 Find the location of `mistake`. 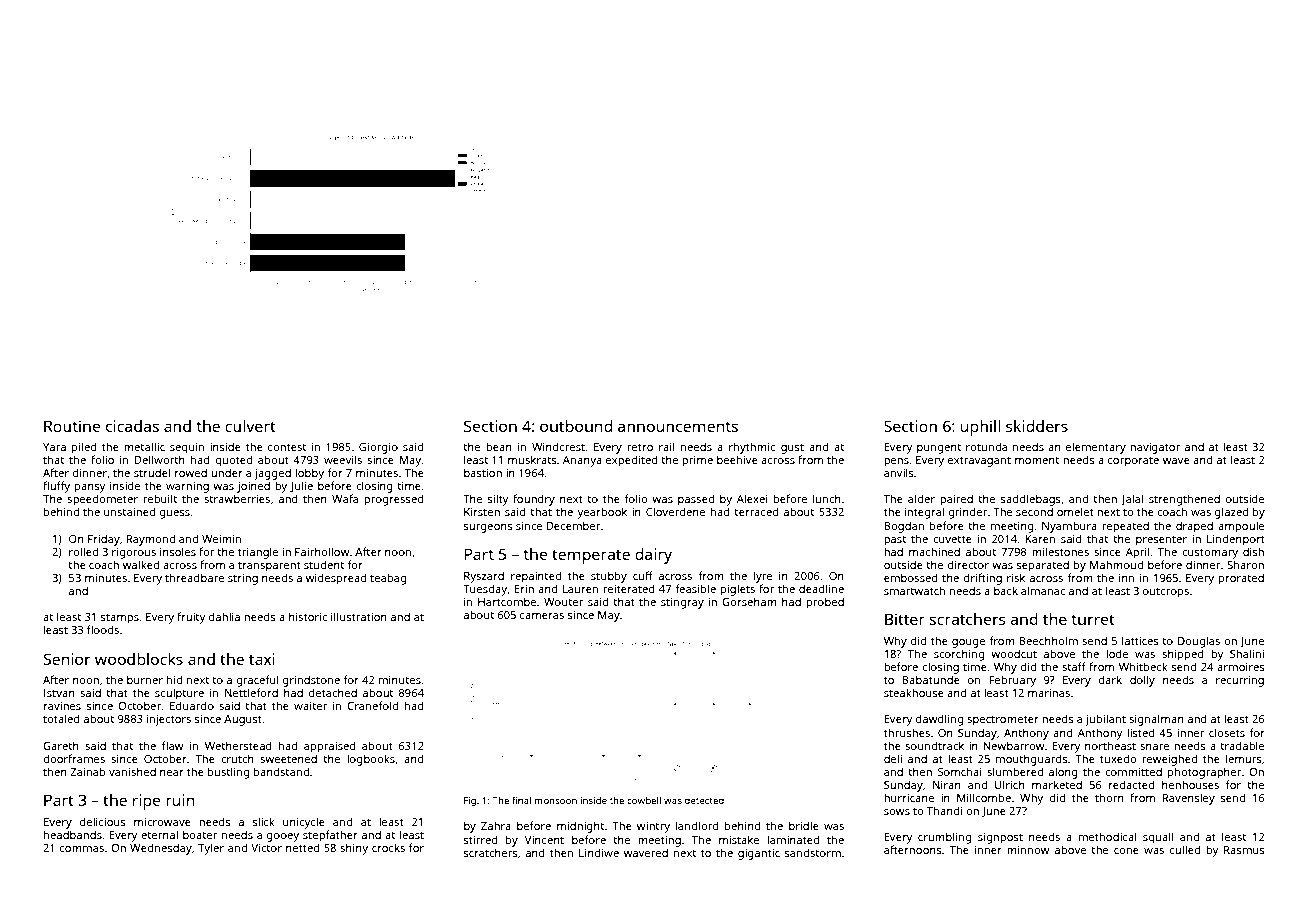

mistake is located at coordinates (739, 839).
